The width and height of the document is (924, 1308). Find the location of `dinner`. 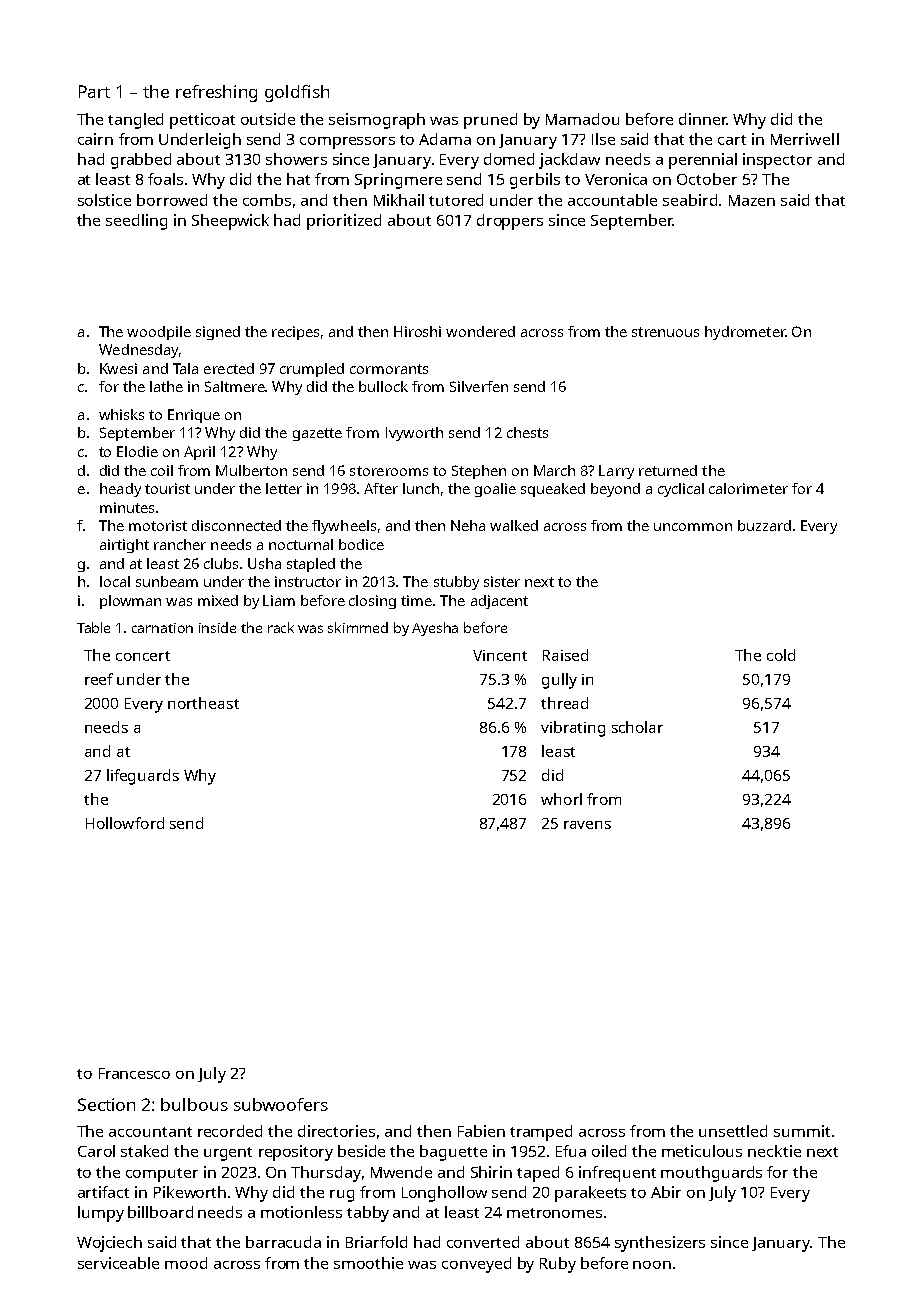

dinner is located at coordinates (703, 119).
